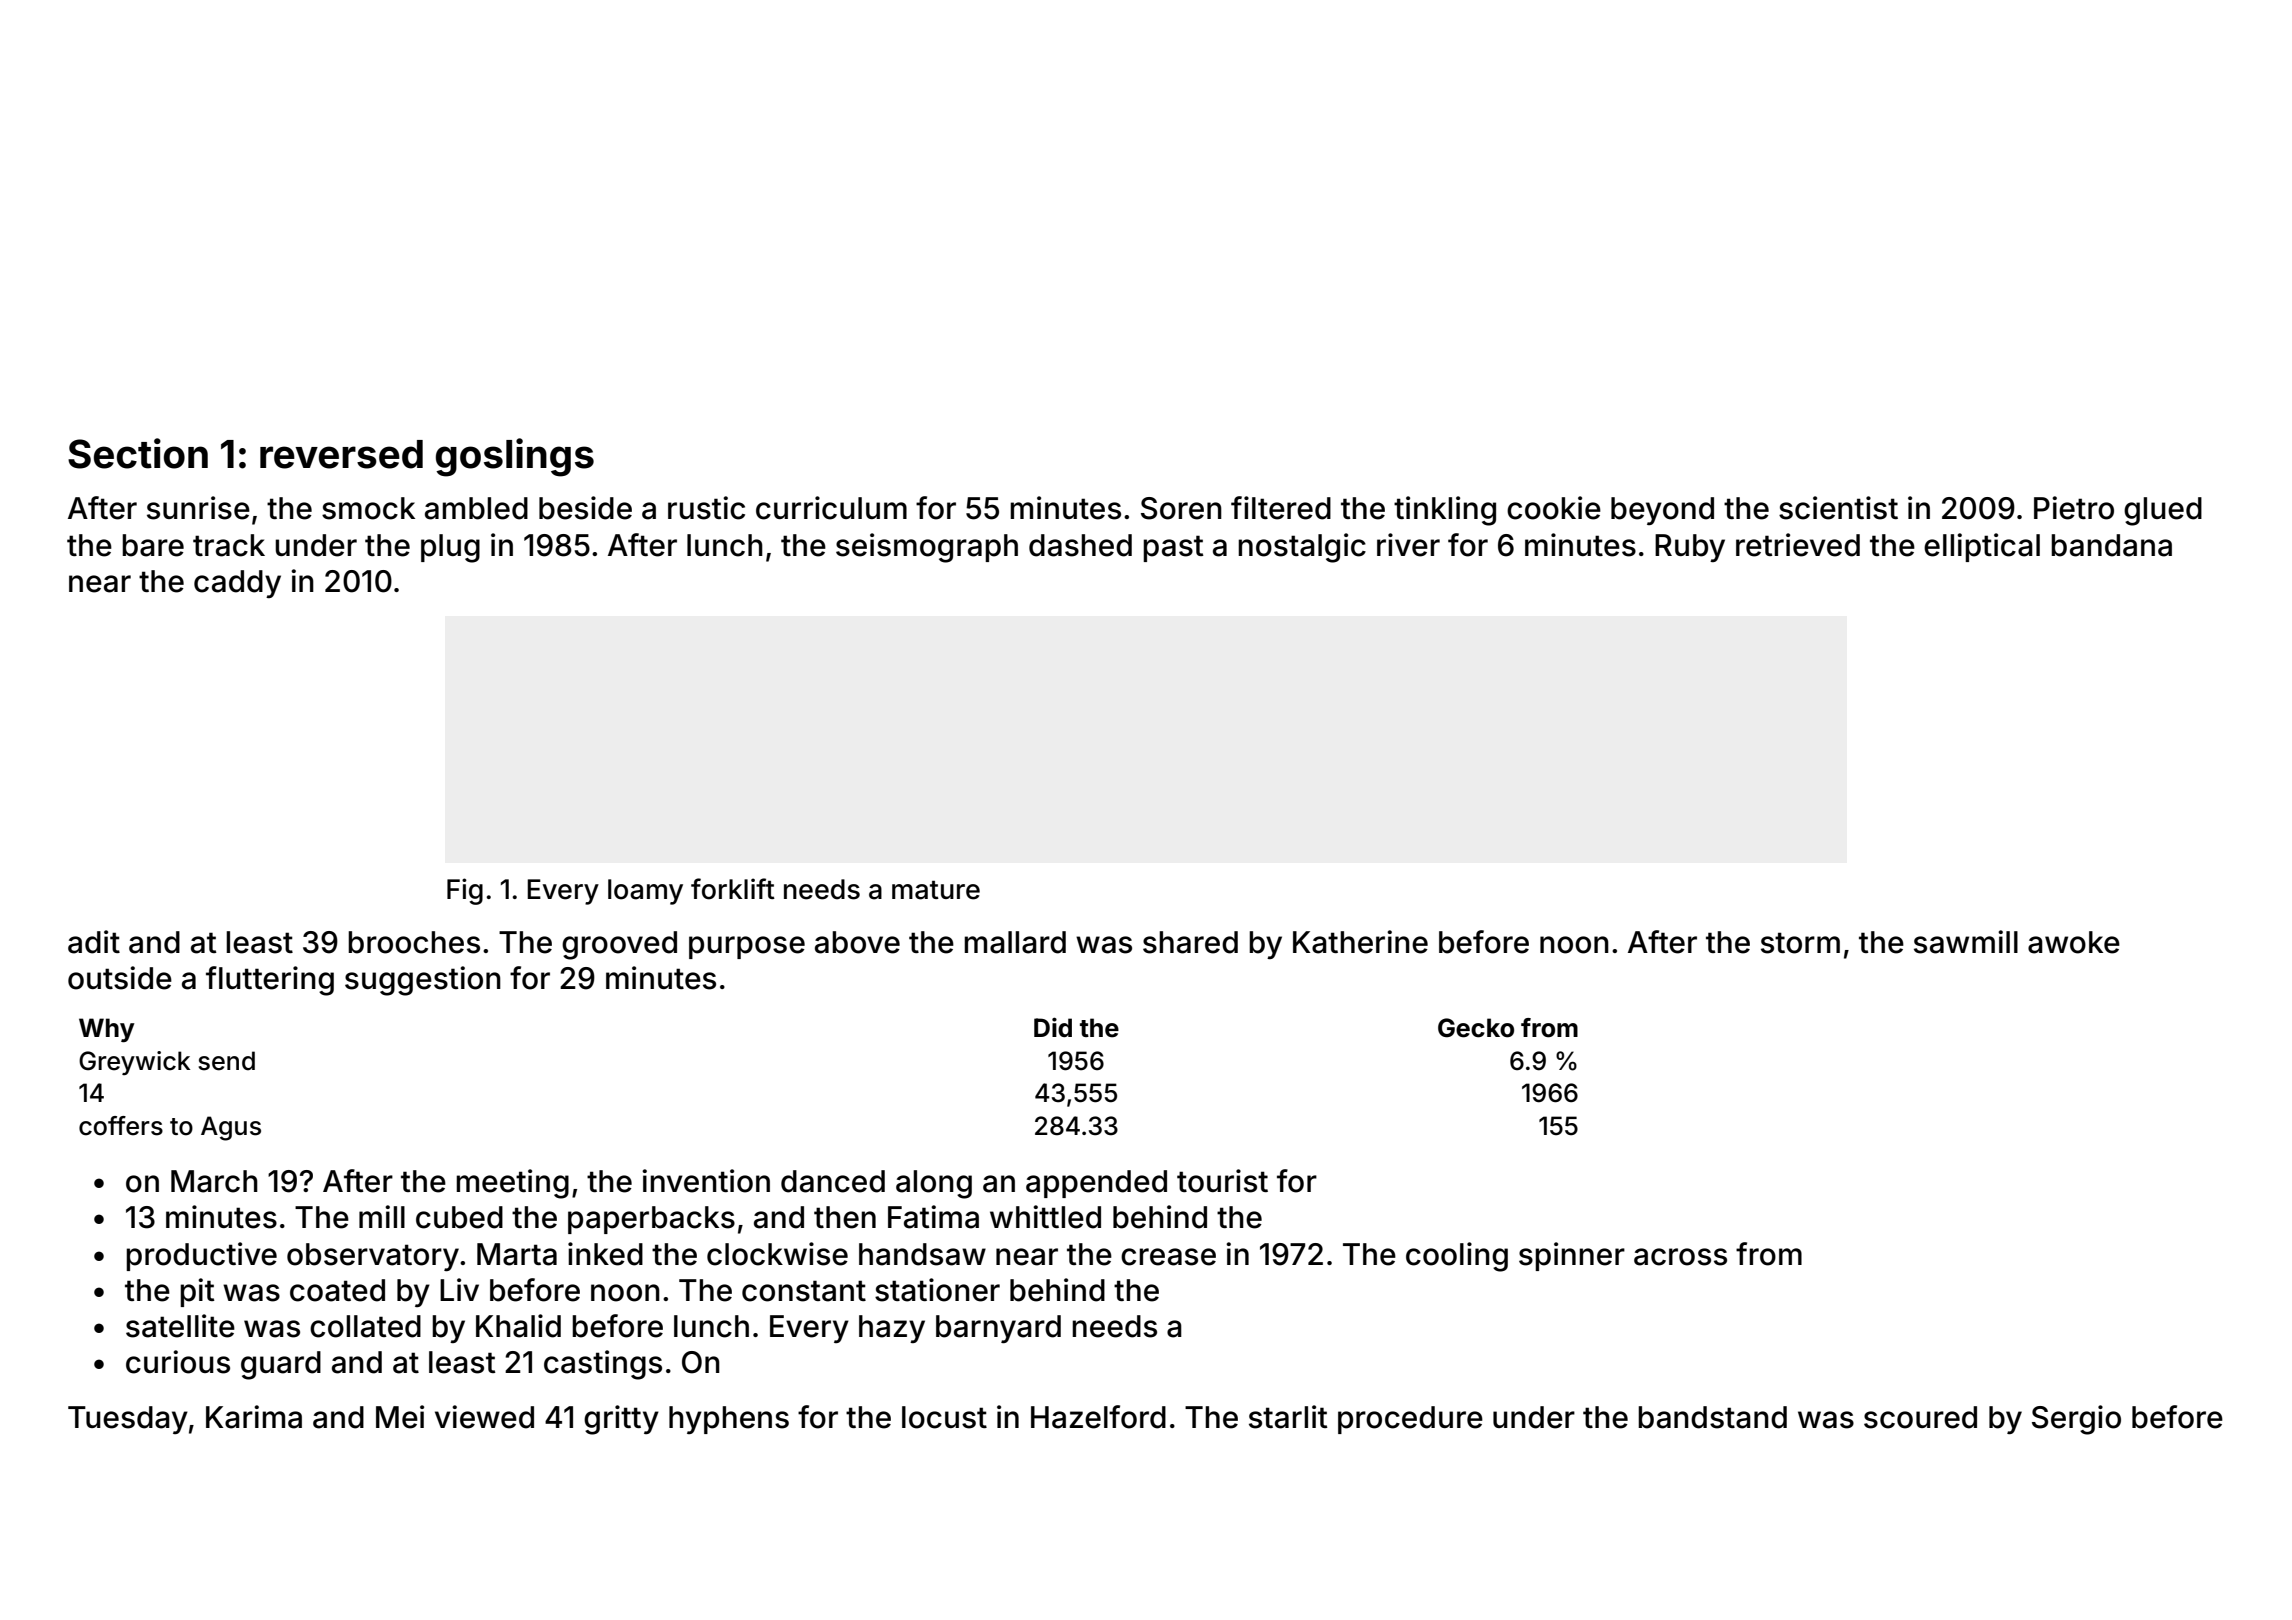 This image has height=1620, width=2292. Describe the element at coordinates (2076, 1420) in the image. I see `Sergio` at that location.
